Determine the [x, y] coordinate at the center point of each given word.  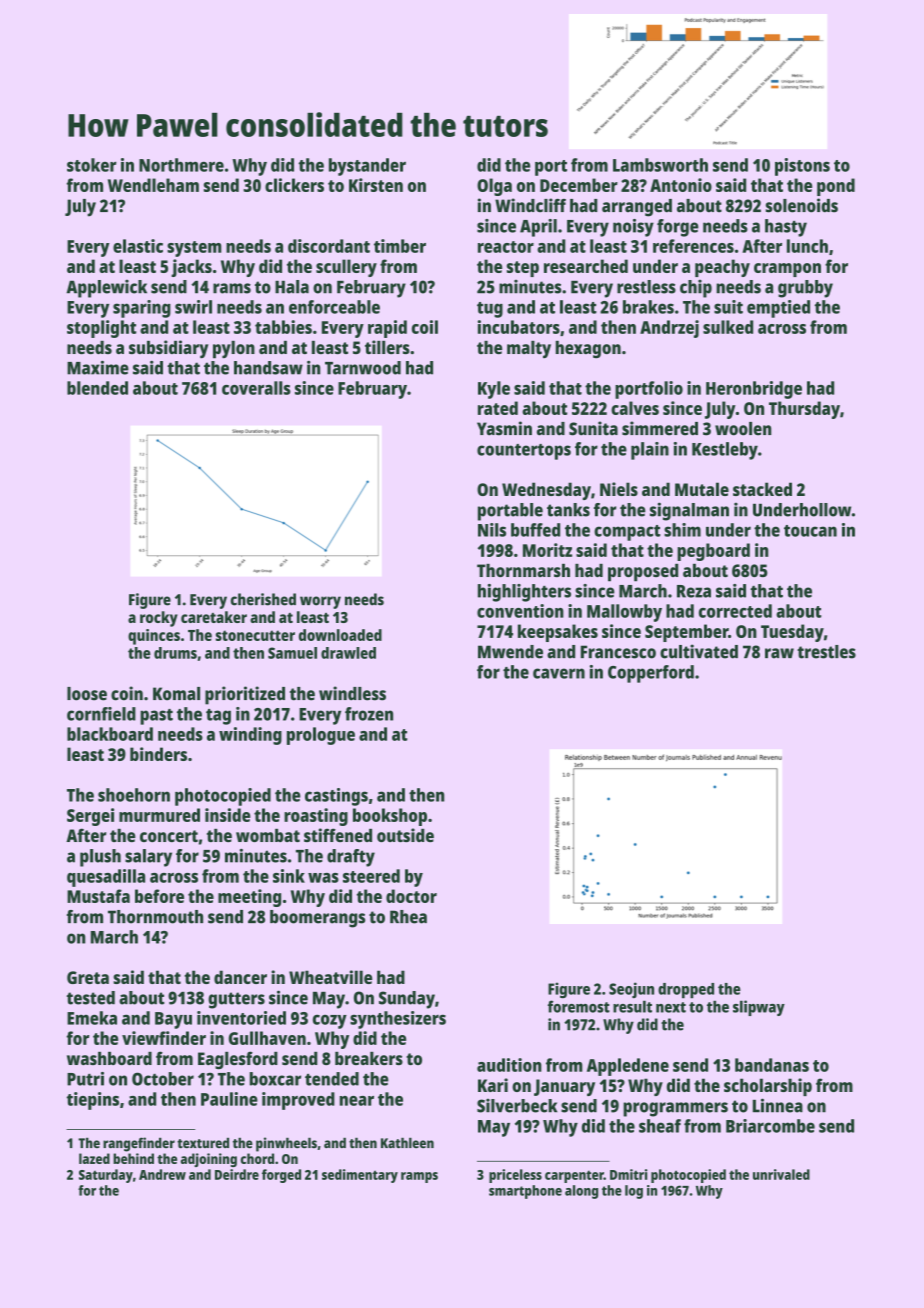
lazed [94, 1158]
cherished [263, 599]
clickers [294, 185]
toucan [810, 531]
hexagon [588, 349]
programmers [675, 1109]
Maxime [98, 368]
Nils [492, 530]
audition [509, 1065]
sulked [728, 327]
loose [87, 694]
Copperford [651, 674]
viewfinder [164, 1038]
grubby [805, 289]
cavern [559, 673]
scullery [346, 268]
